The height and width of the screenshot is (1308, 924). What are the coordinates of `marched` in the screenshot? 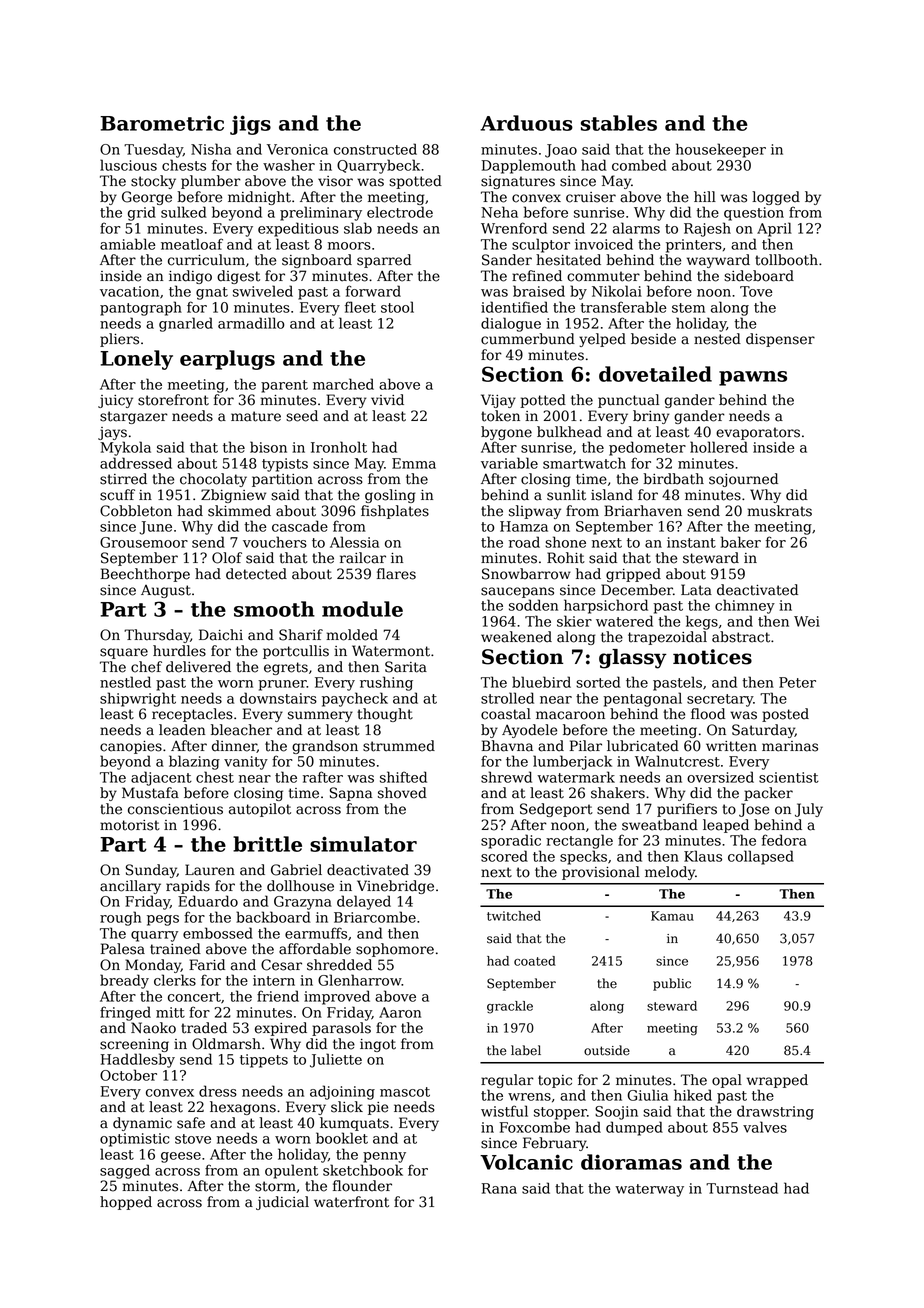 It's located at (343, 384).
